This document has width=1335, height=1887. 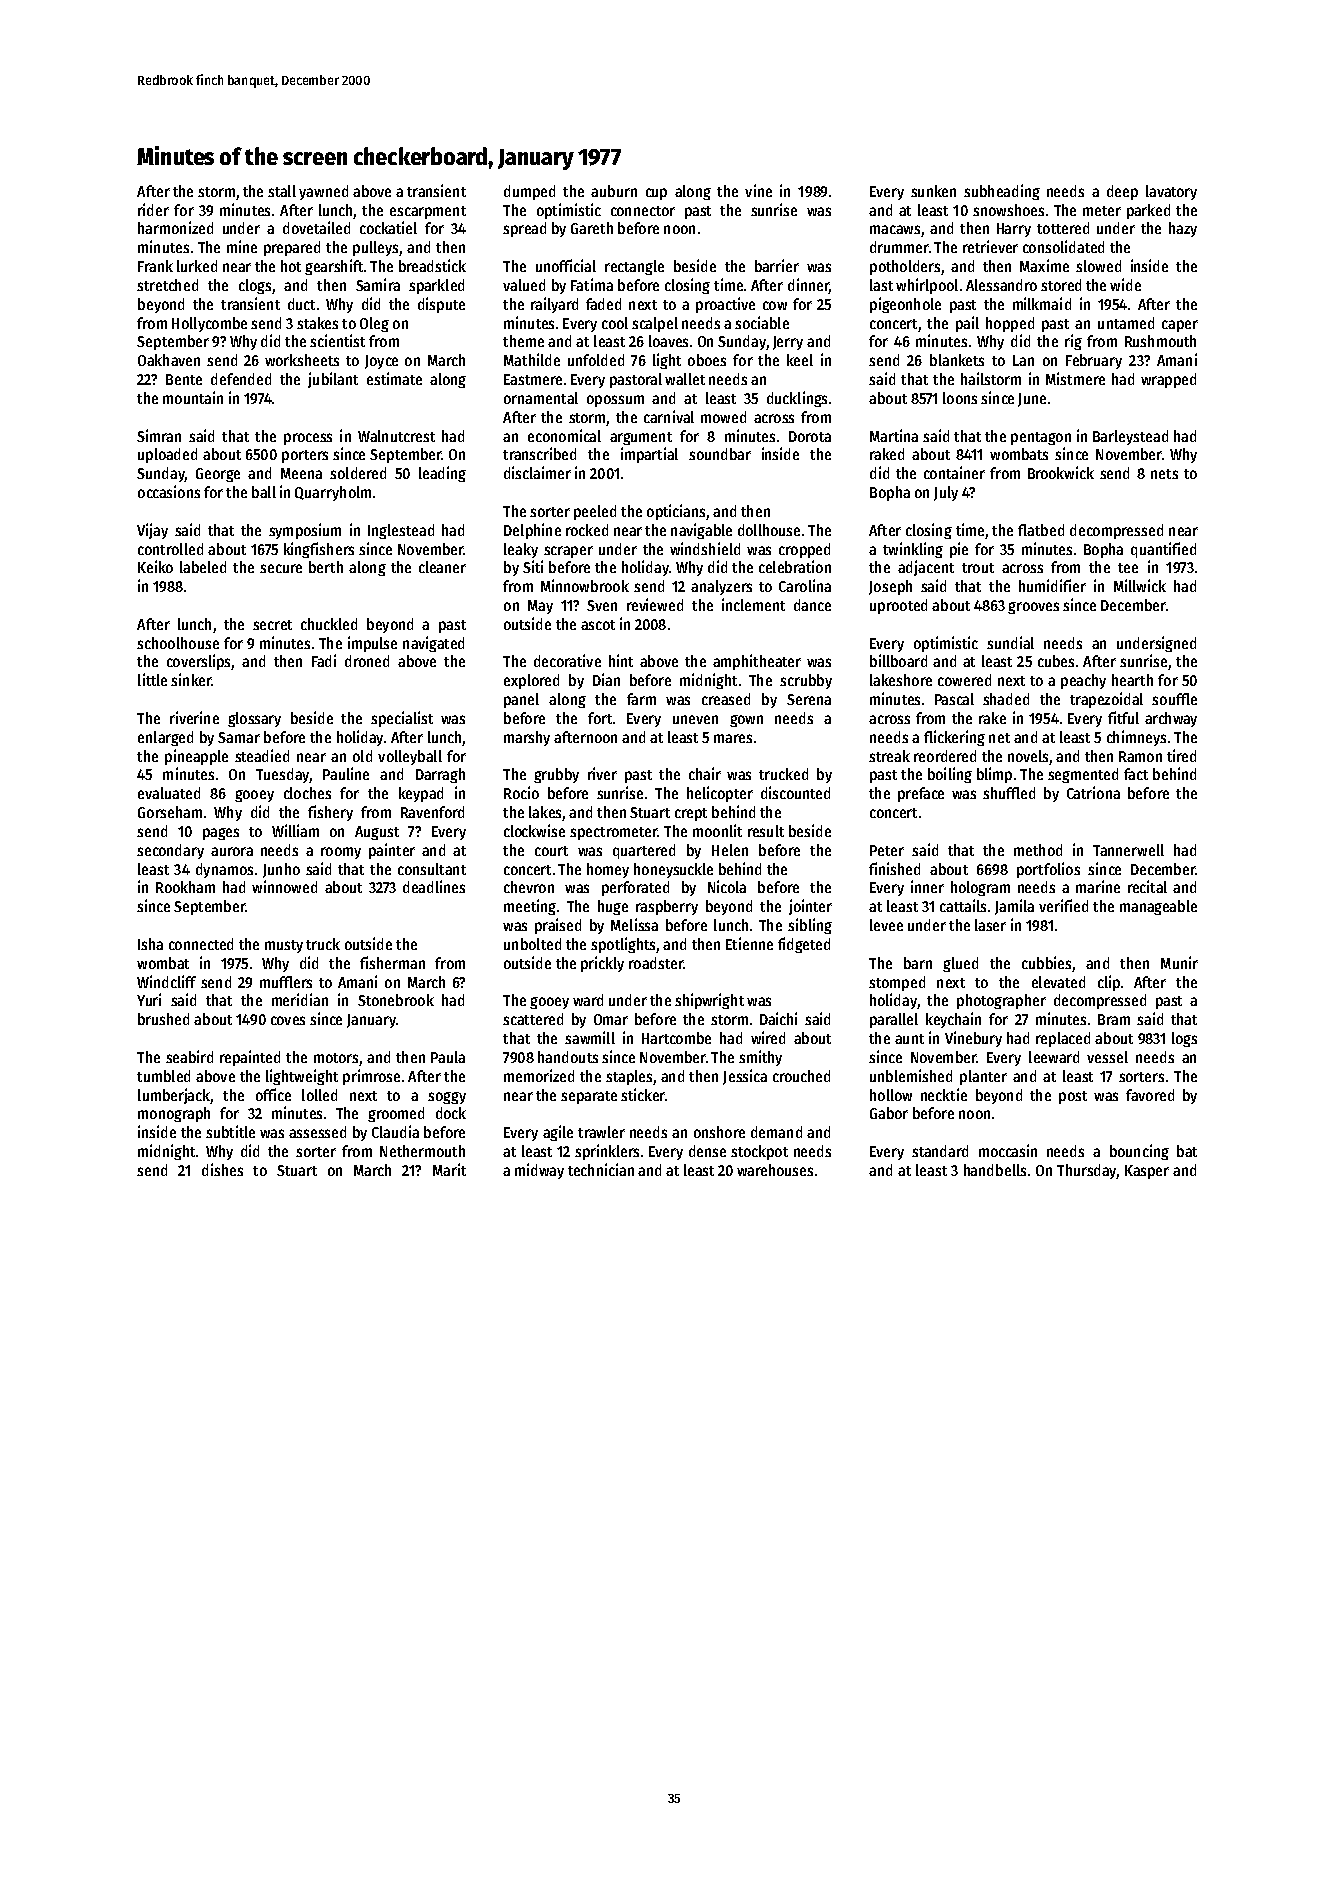 What do you see at coordinates (1041, 438) in the document?
I see `pentagon` at bounding box center [1041, 438].
